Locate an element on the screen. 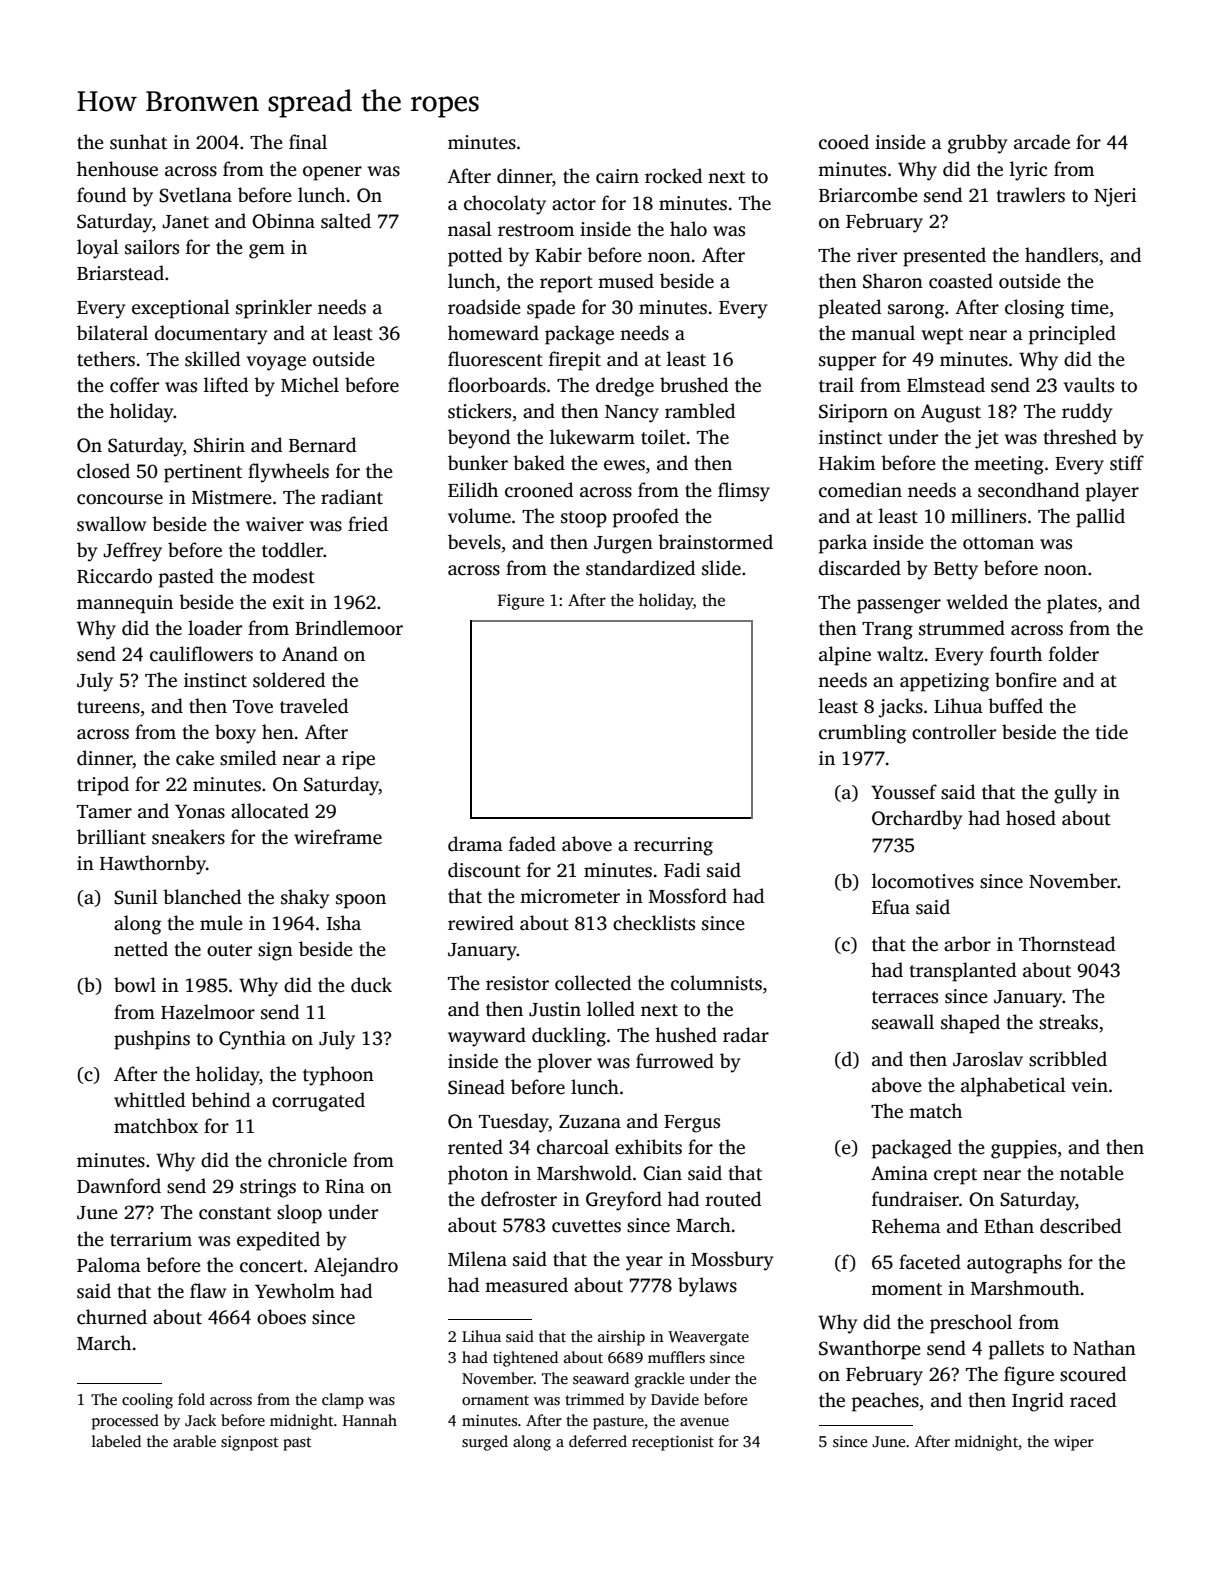 Image resolution: width=1223 pixels, height=1582 pixels. Yewholm is located at coordinates (295, 1291).
